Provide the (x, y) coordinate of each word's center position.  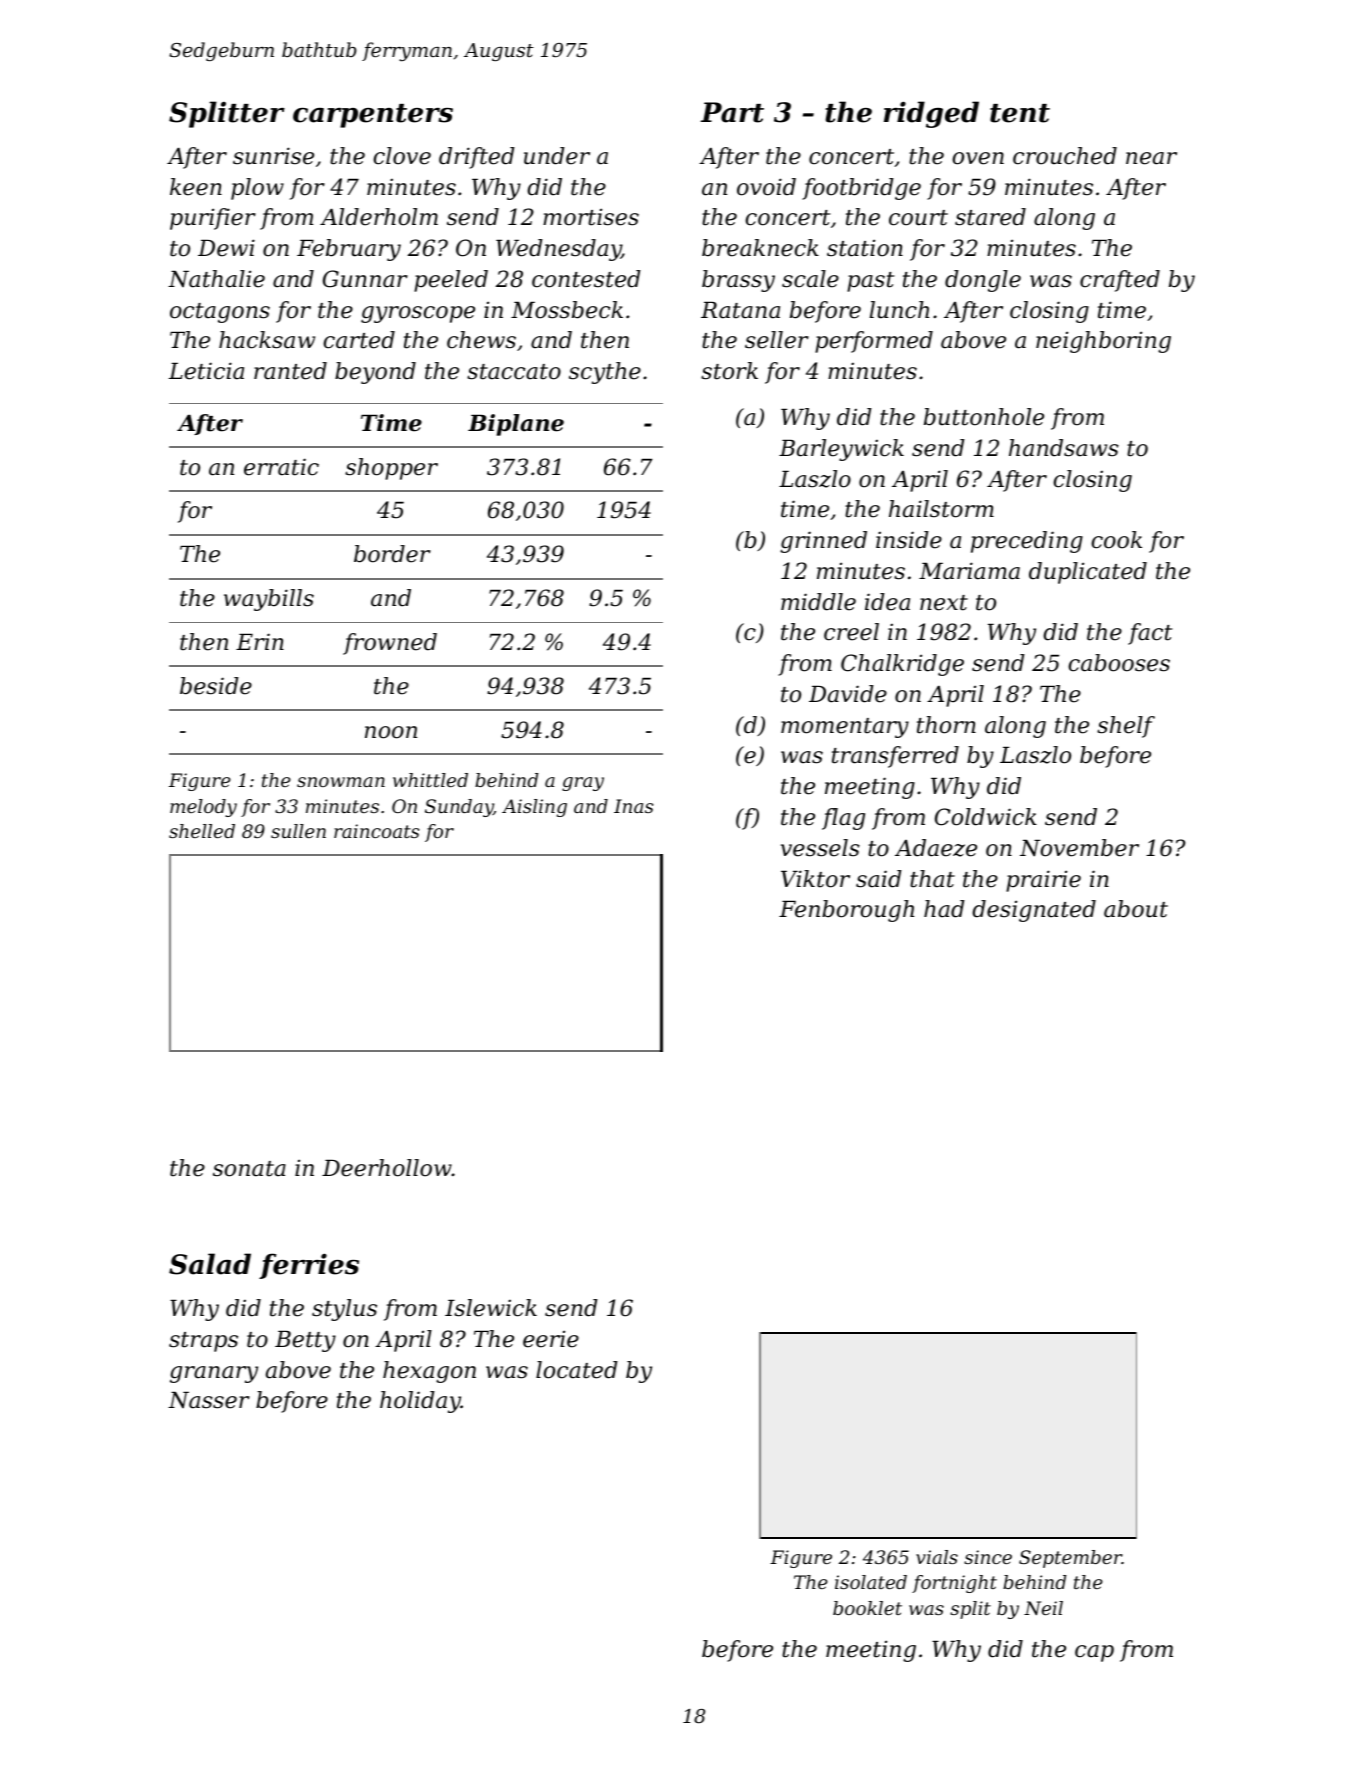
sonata (249, 1169)
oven (978, 158)
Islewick (491, 1308)
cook (1116, 540)
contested (586, 279)
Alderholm (379, 217)
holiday (420, 1402)
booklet (867, 1608)
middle (818, 602)
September (1070, 1559)
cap (1094, 1653)
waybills (269, 600)
